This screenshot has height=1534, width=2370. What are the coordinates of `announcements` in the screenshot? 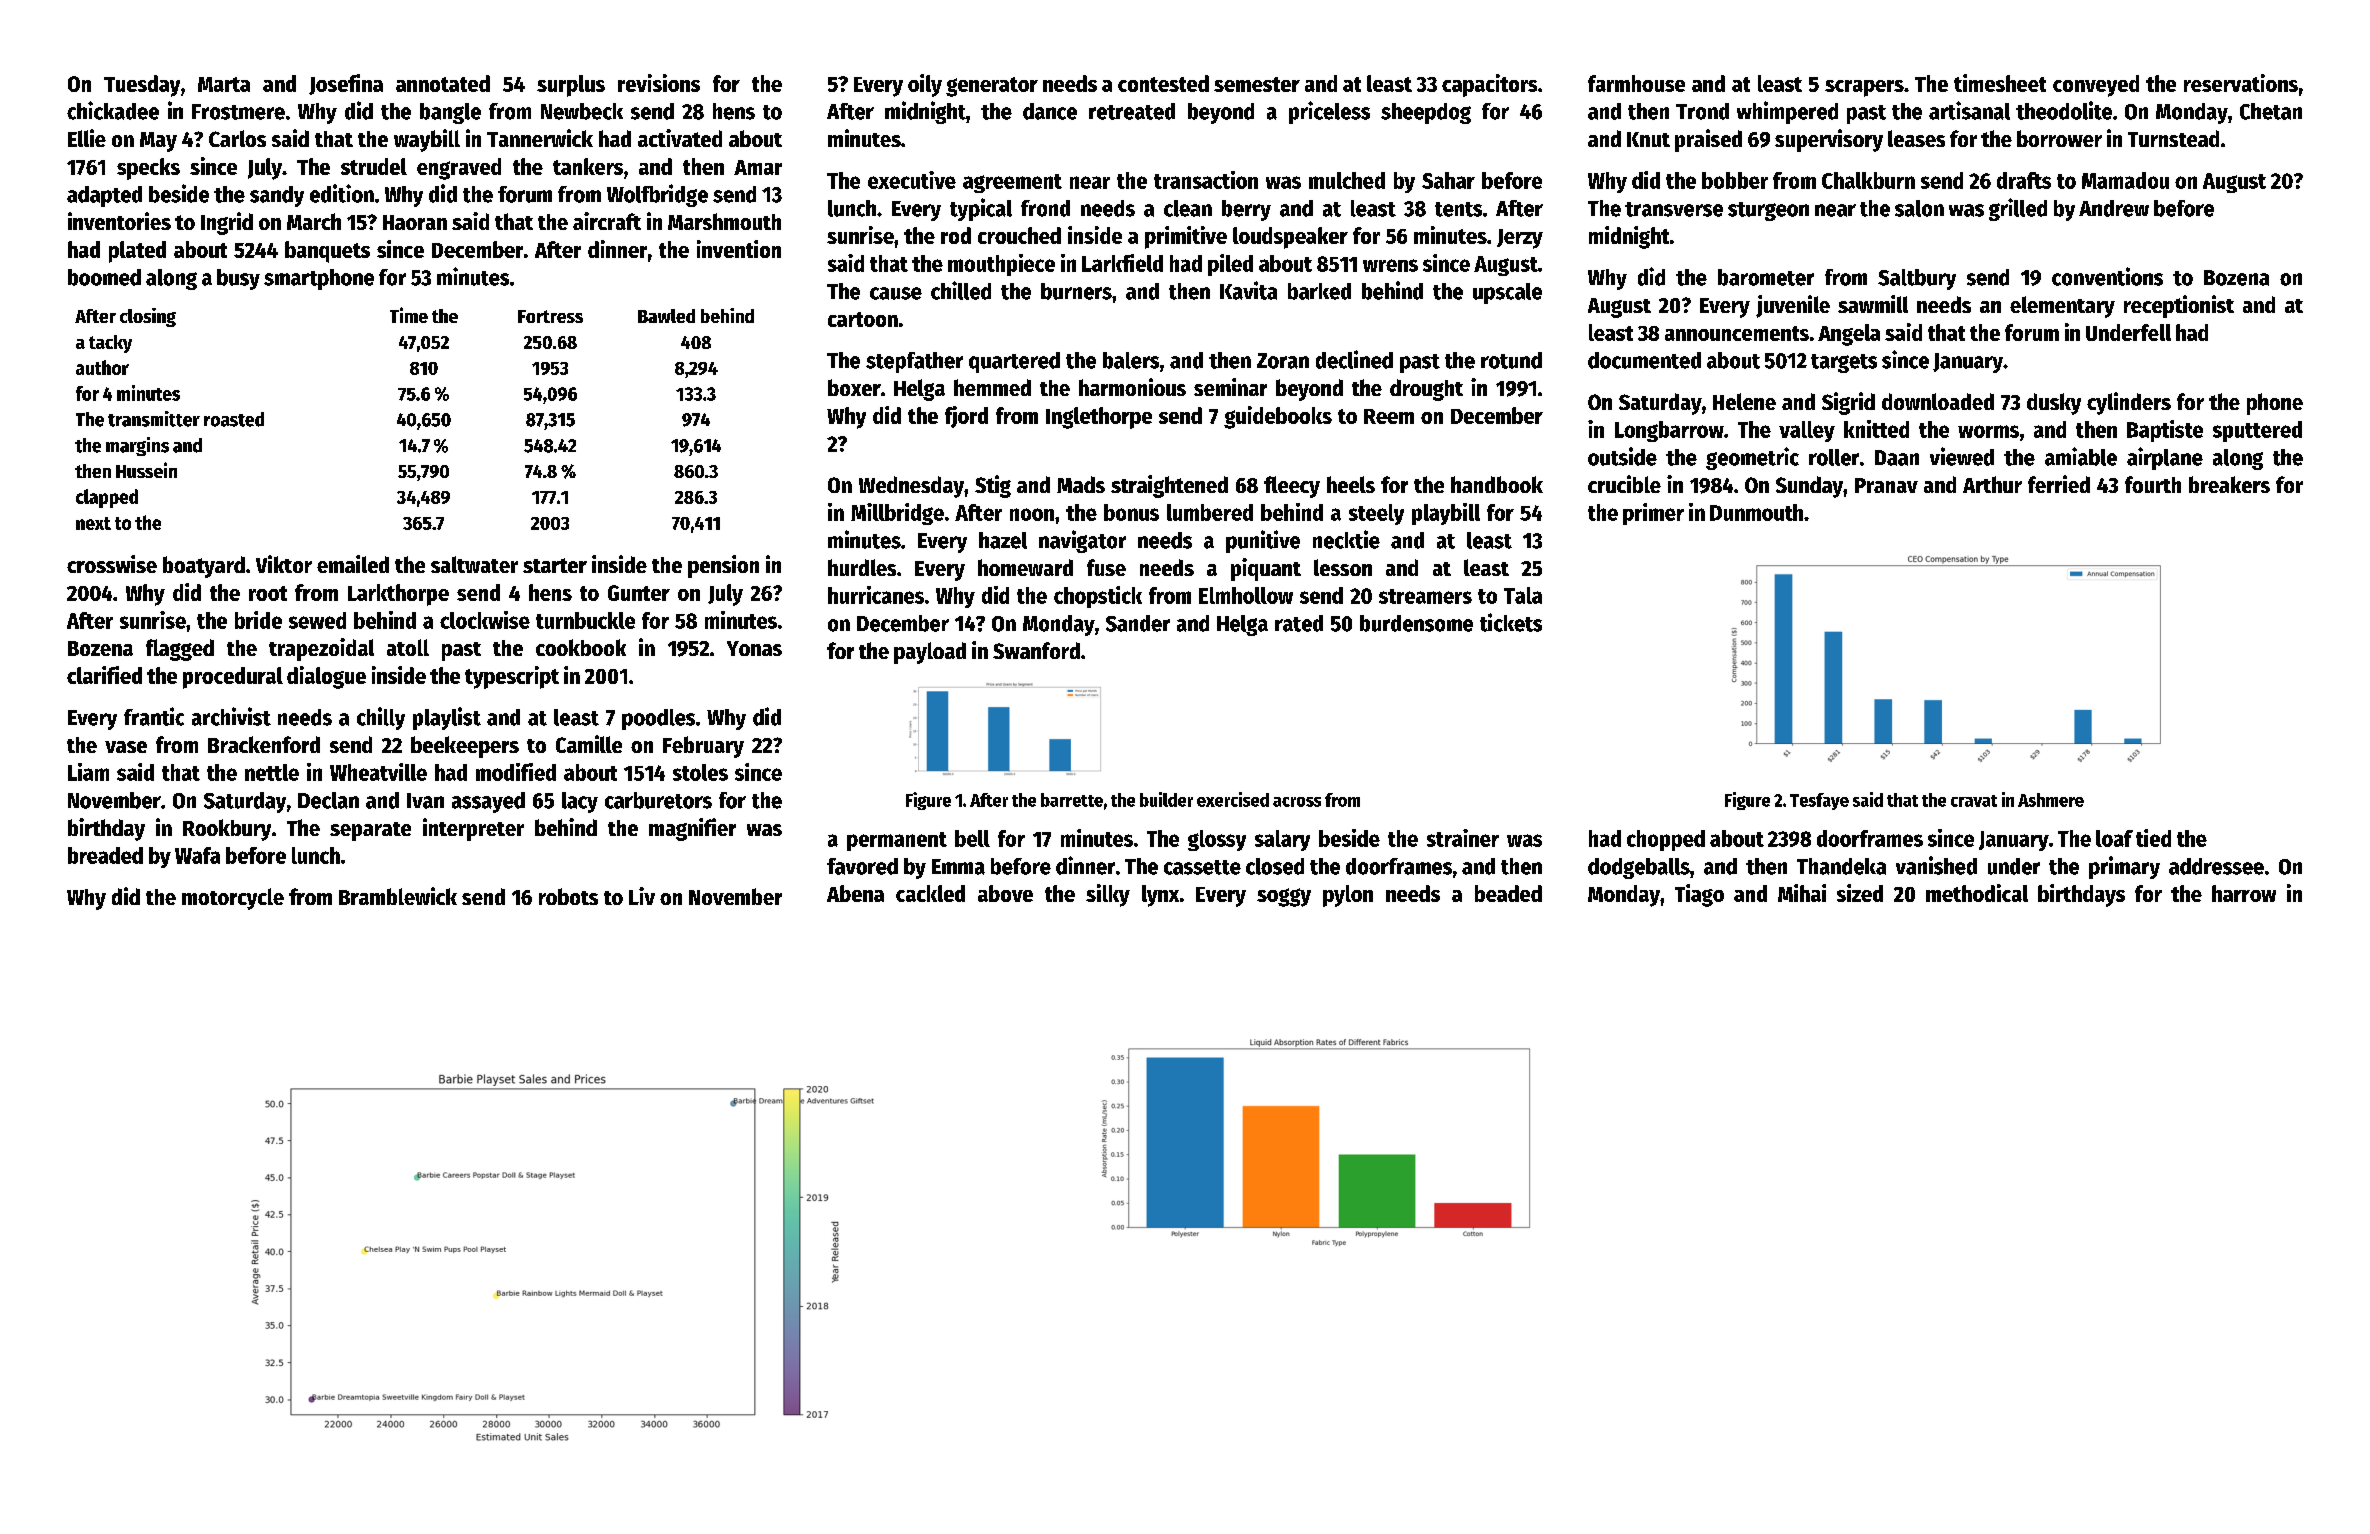 It's located at (1737, 333).
